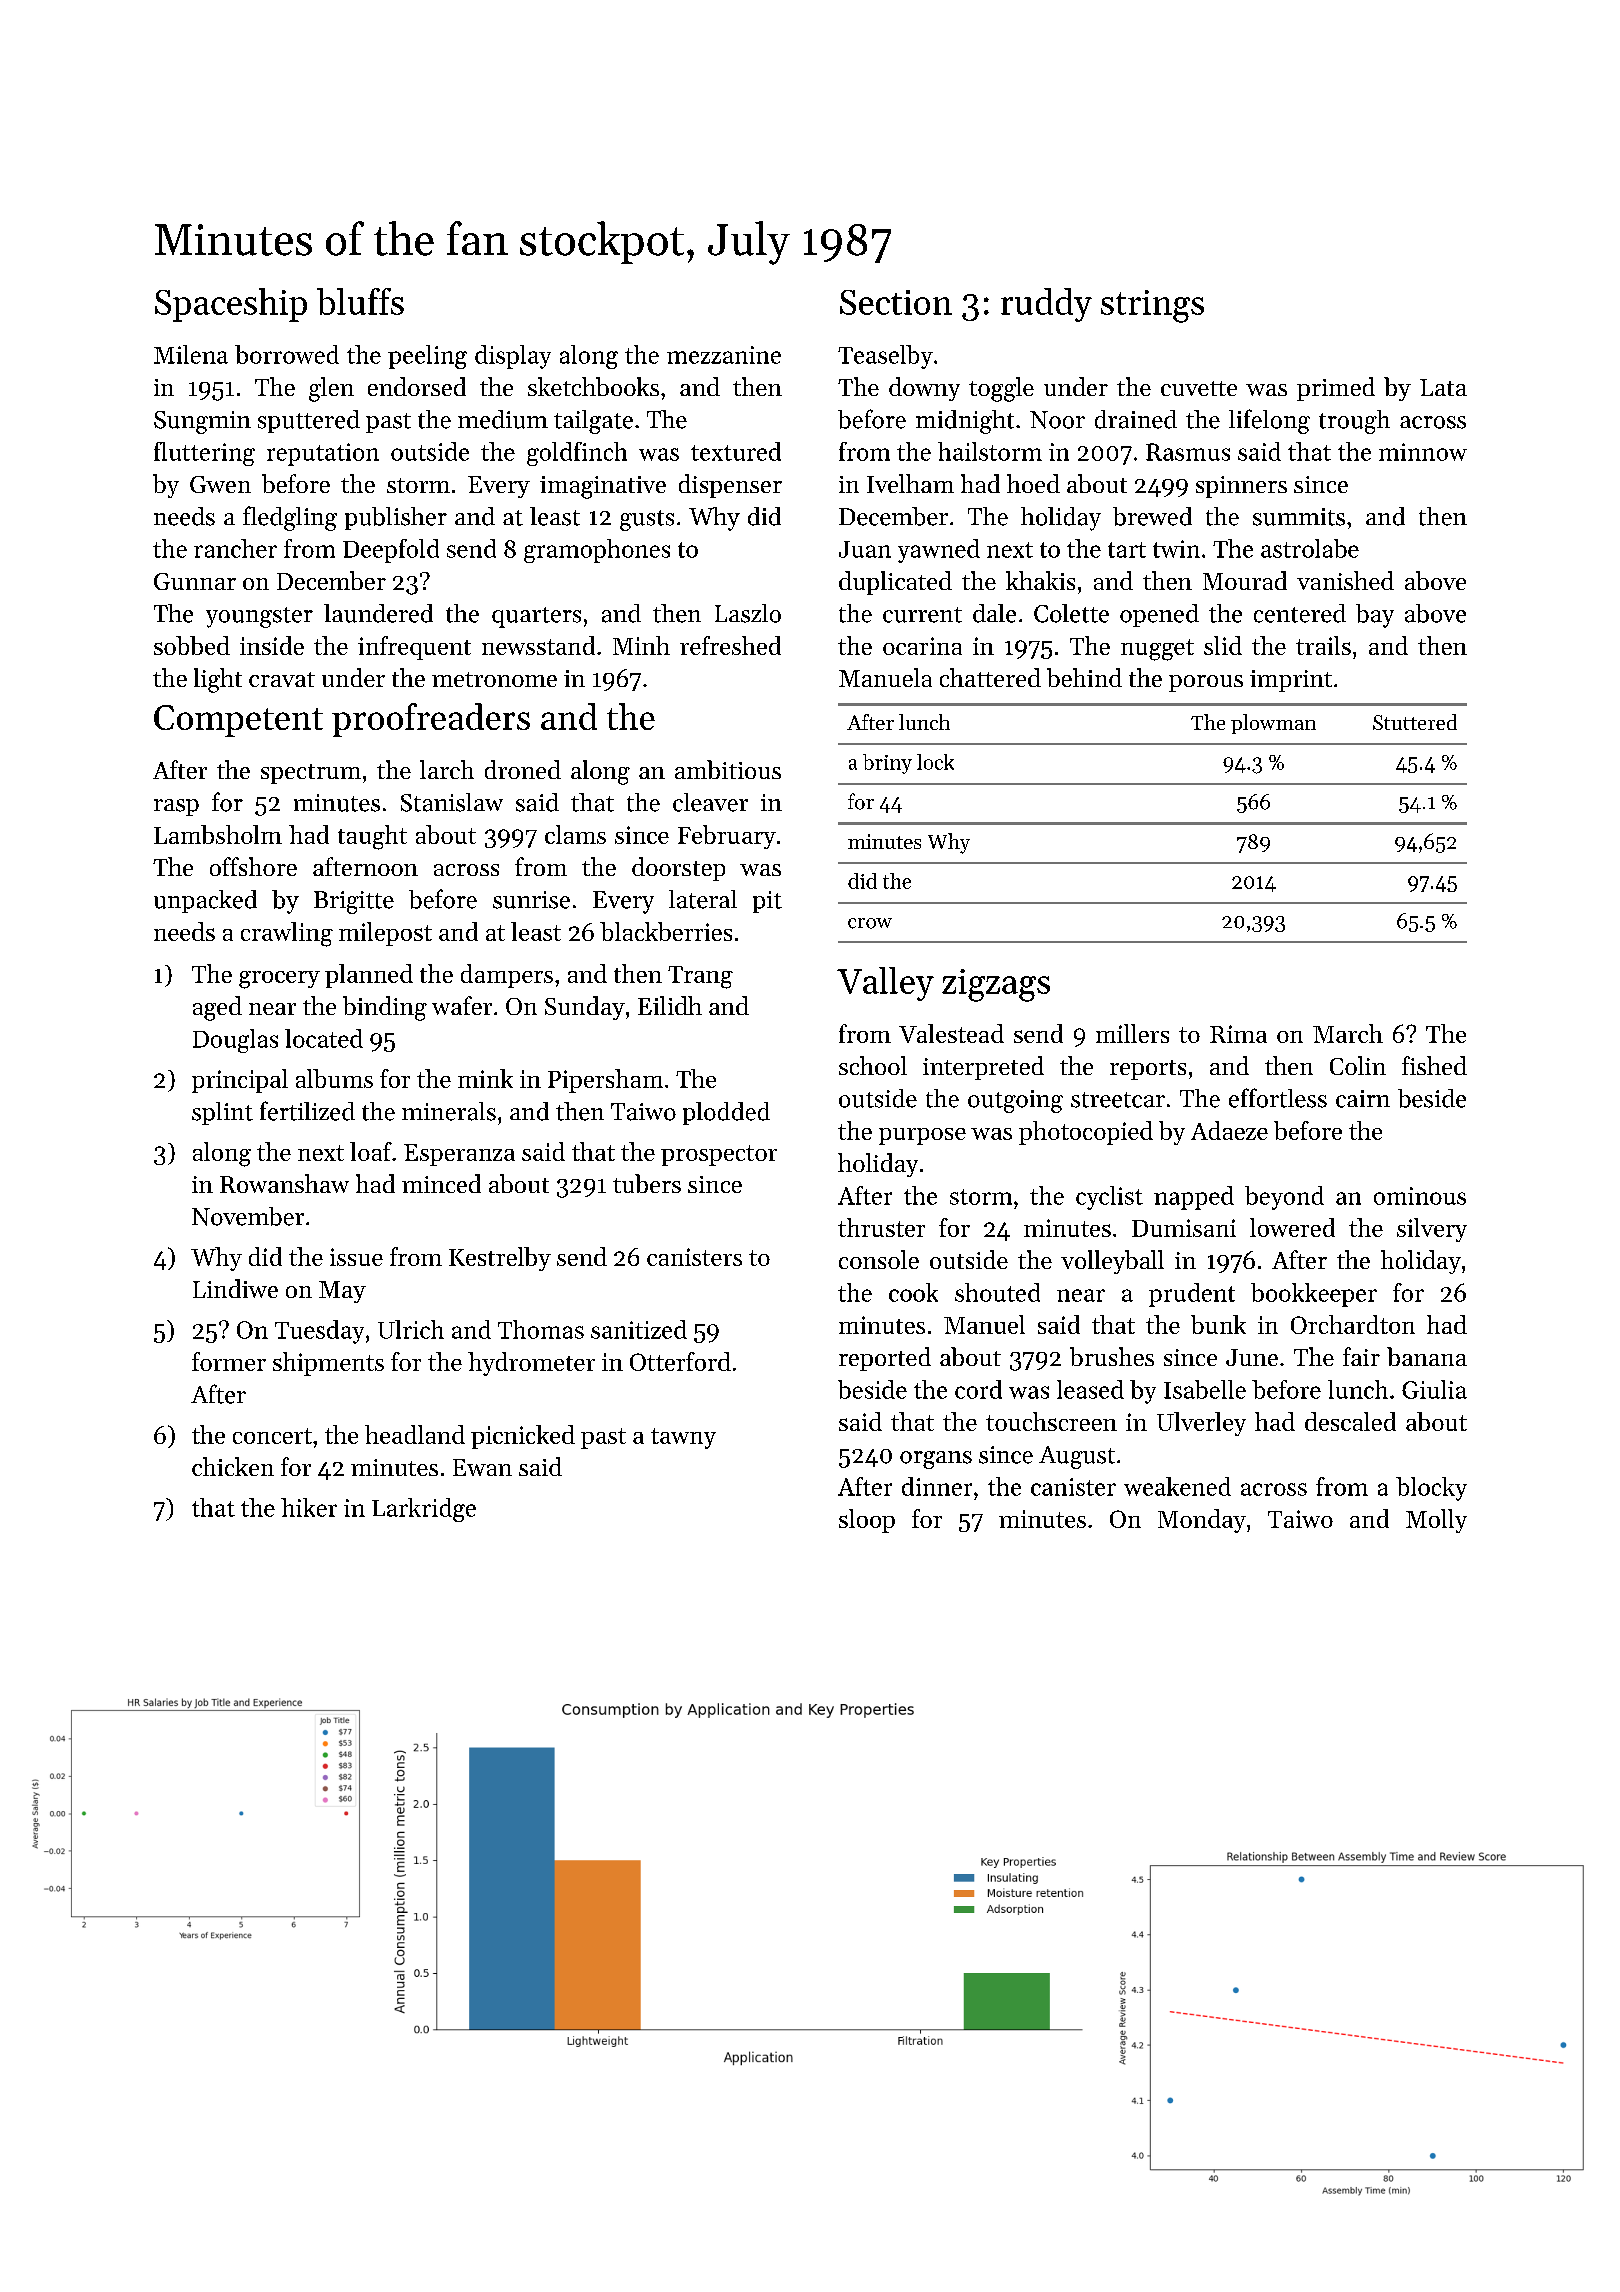  What do you see at coordinates (1148, 1070) in the screenshot?
I see `reports` at bounding box center [1148, 1070].
